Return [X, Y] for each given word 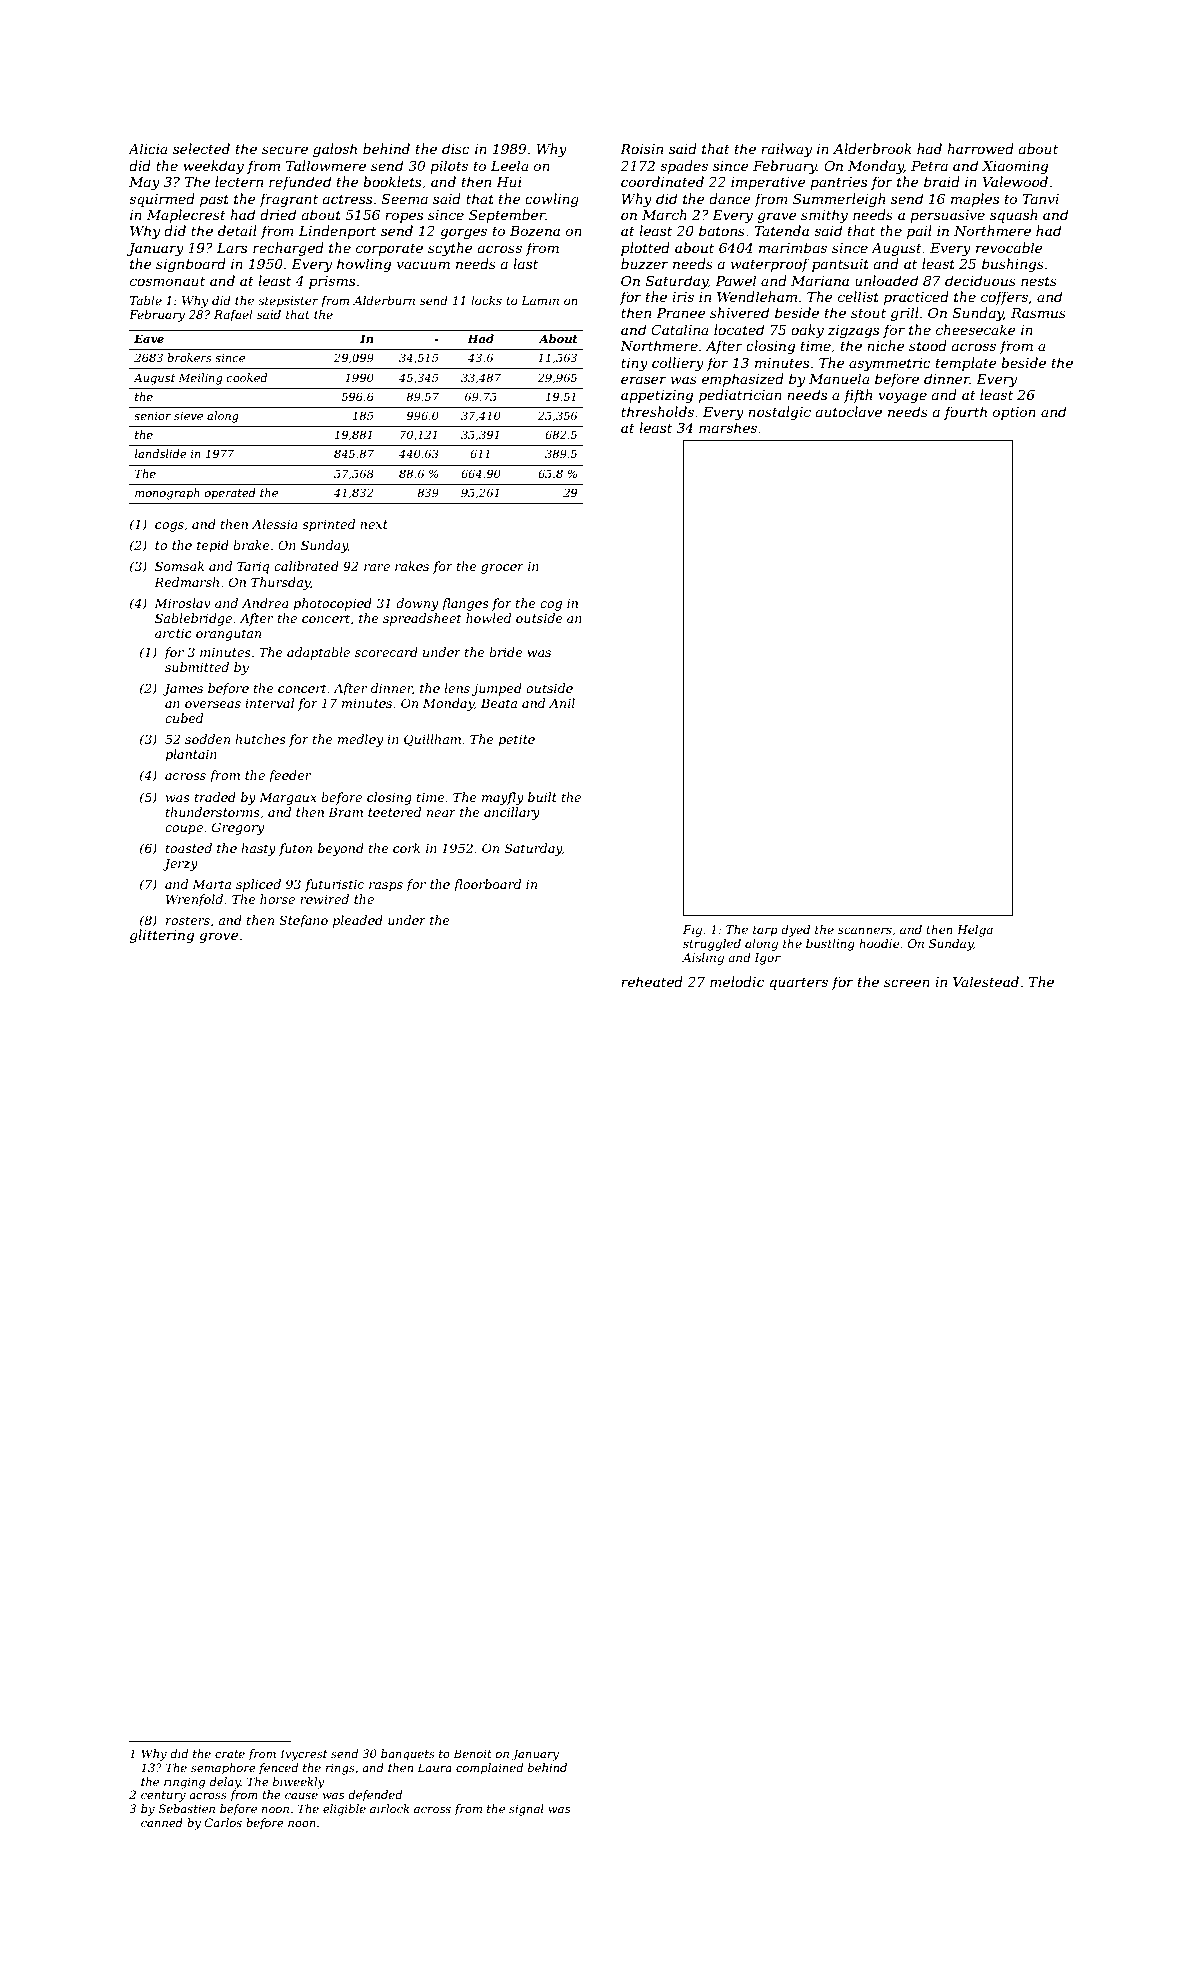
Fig [692, 931]
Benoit [472, 1753]
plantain [191, 755]
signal [526, 1810]
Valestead [986, 981]
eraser [643, 380]
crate [230, 1754]
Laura [434, 1767]
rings [340, 1769]
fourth [965, 413]
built [542, 797]
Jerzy [180, 864]
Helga [975, 931]
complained [489, 1769]
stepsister [288, 302]
